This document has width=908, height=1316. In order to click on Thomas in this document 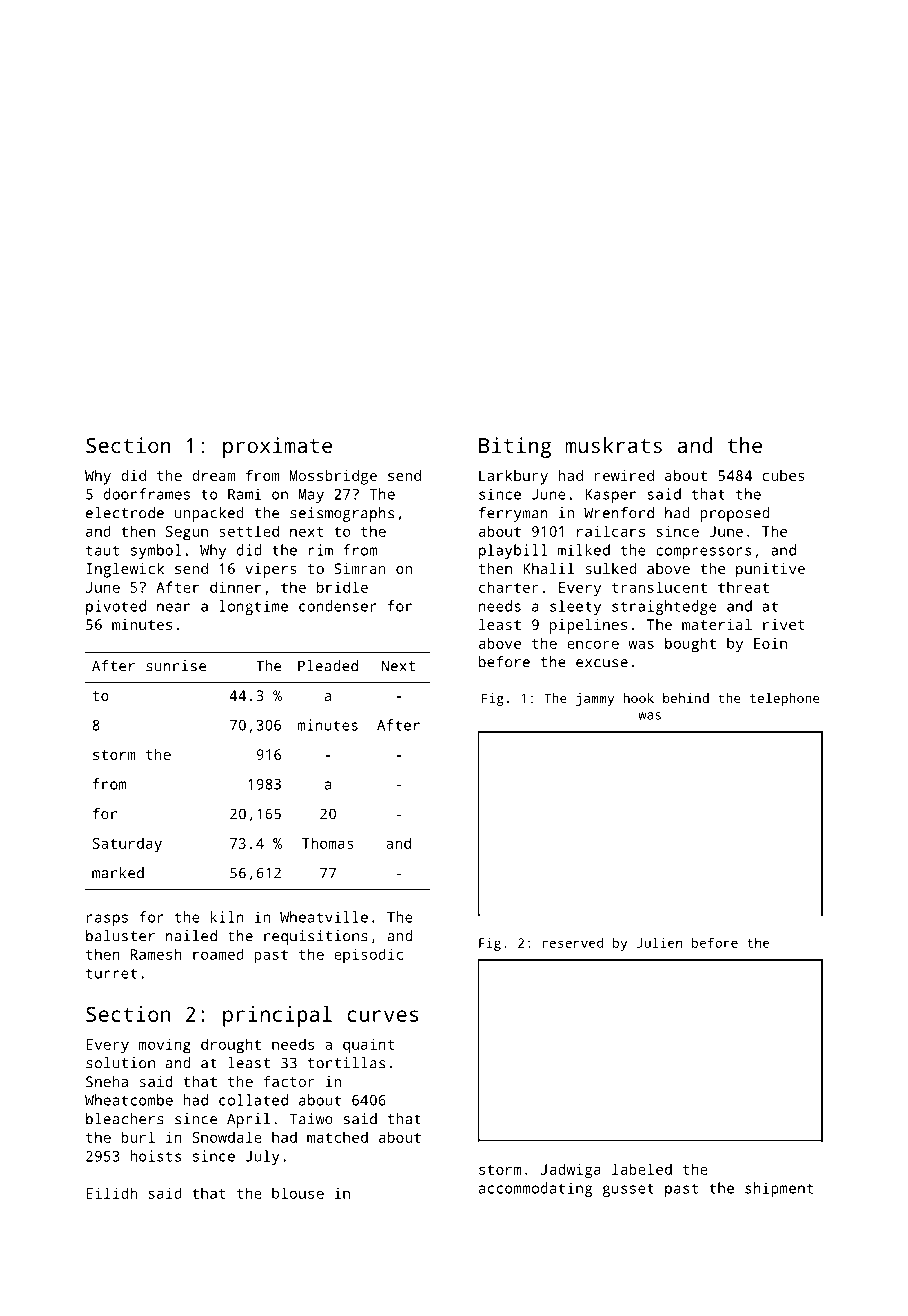, I will do `click(328, 843)`.
